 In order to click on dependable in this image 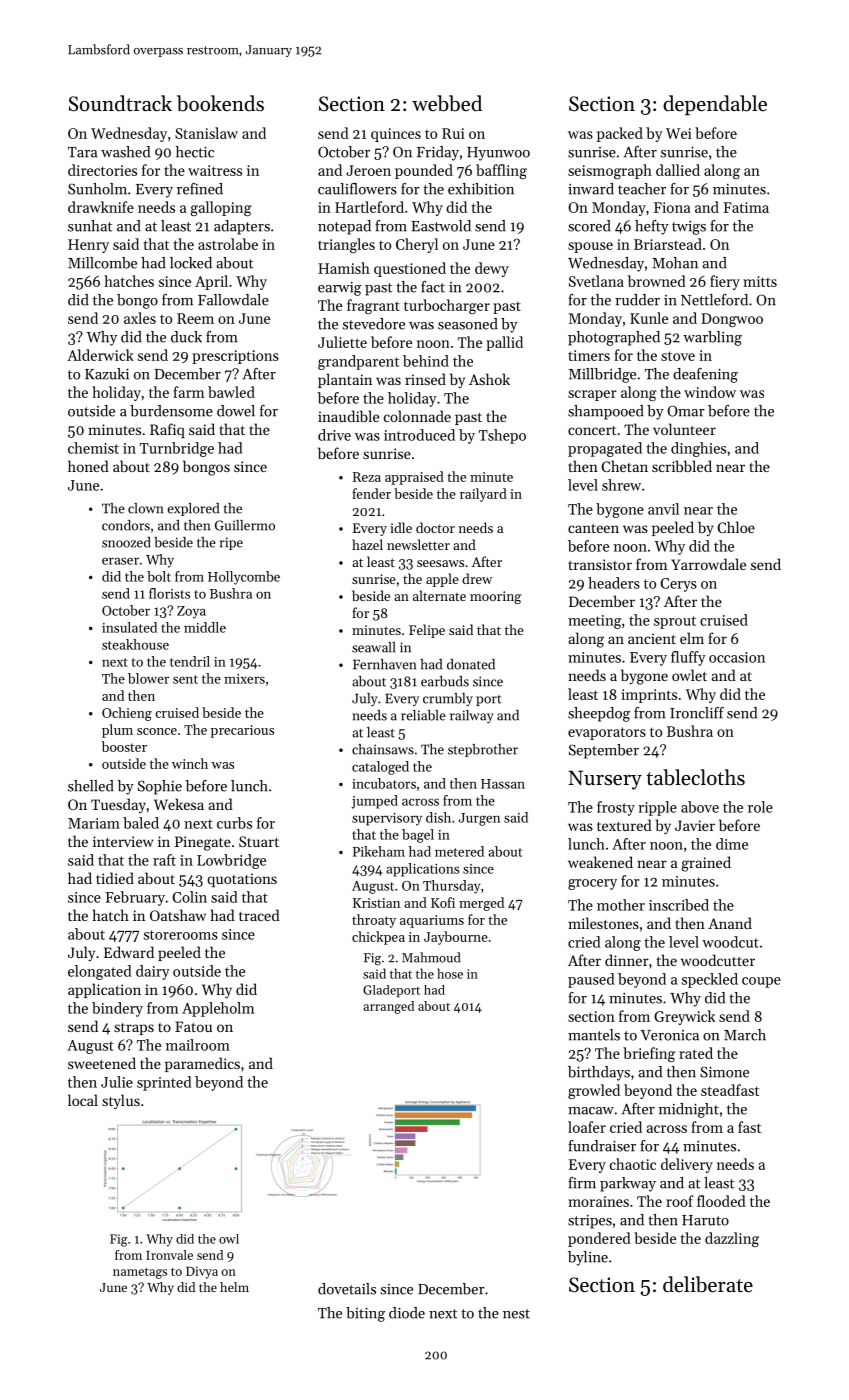, I will do `click(715, 105)`.
